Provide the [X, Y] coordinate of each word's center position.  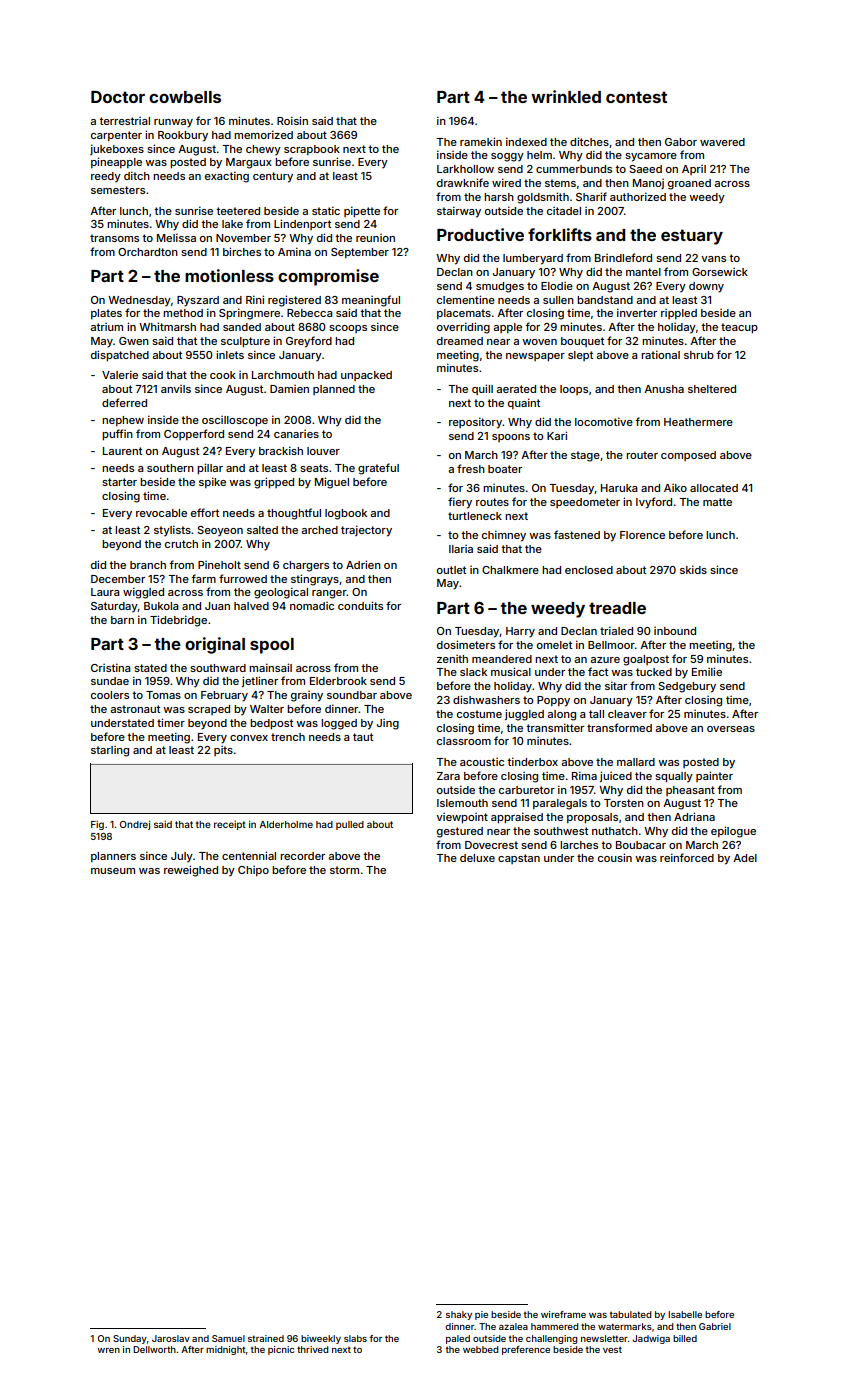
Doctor [118, 96]
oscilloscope [235, 421]
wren [108, 1350]
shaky [459, 1315]
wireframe [563, 1314]
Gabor [681, 142]
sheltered [712, 389]
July [182, 857]
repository [476, 423]
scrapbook [312, 150]
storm [344, 870]
